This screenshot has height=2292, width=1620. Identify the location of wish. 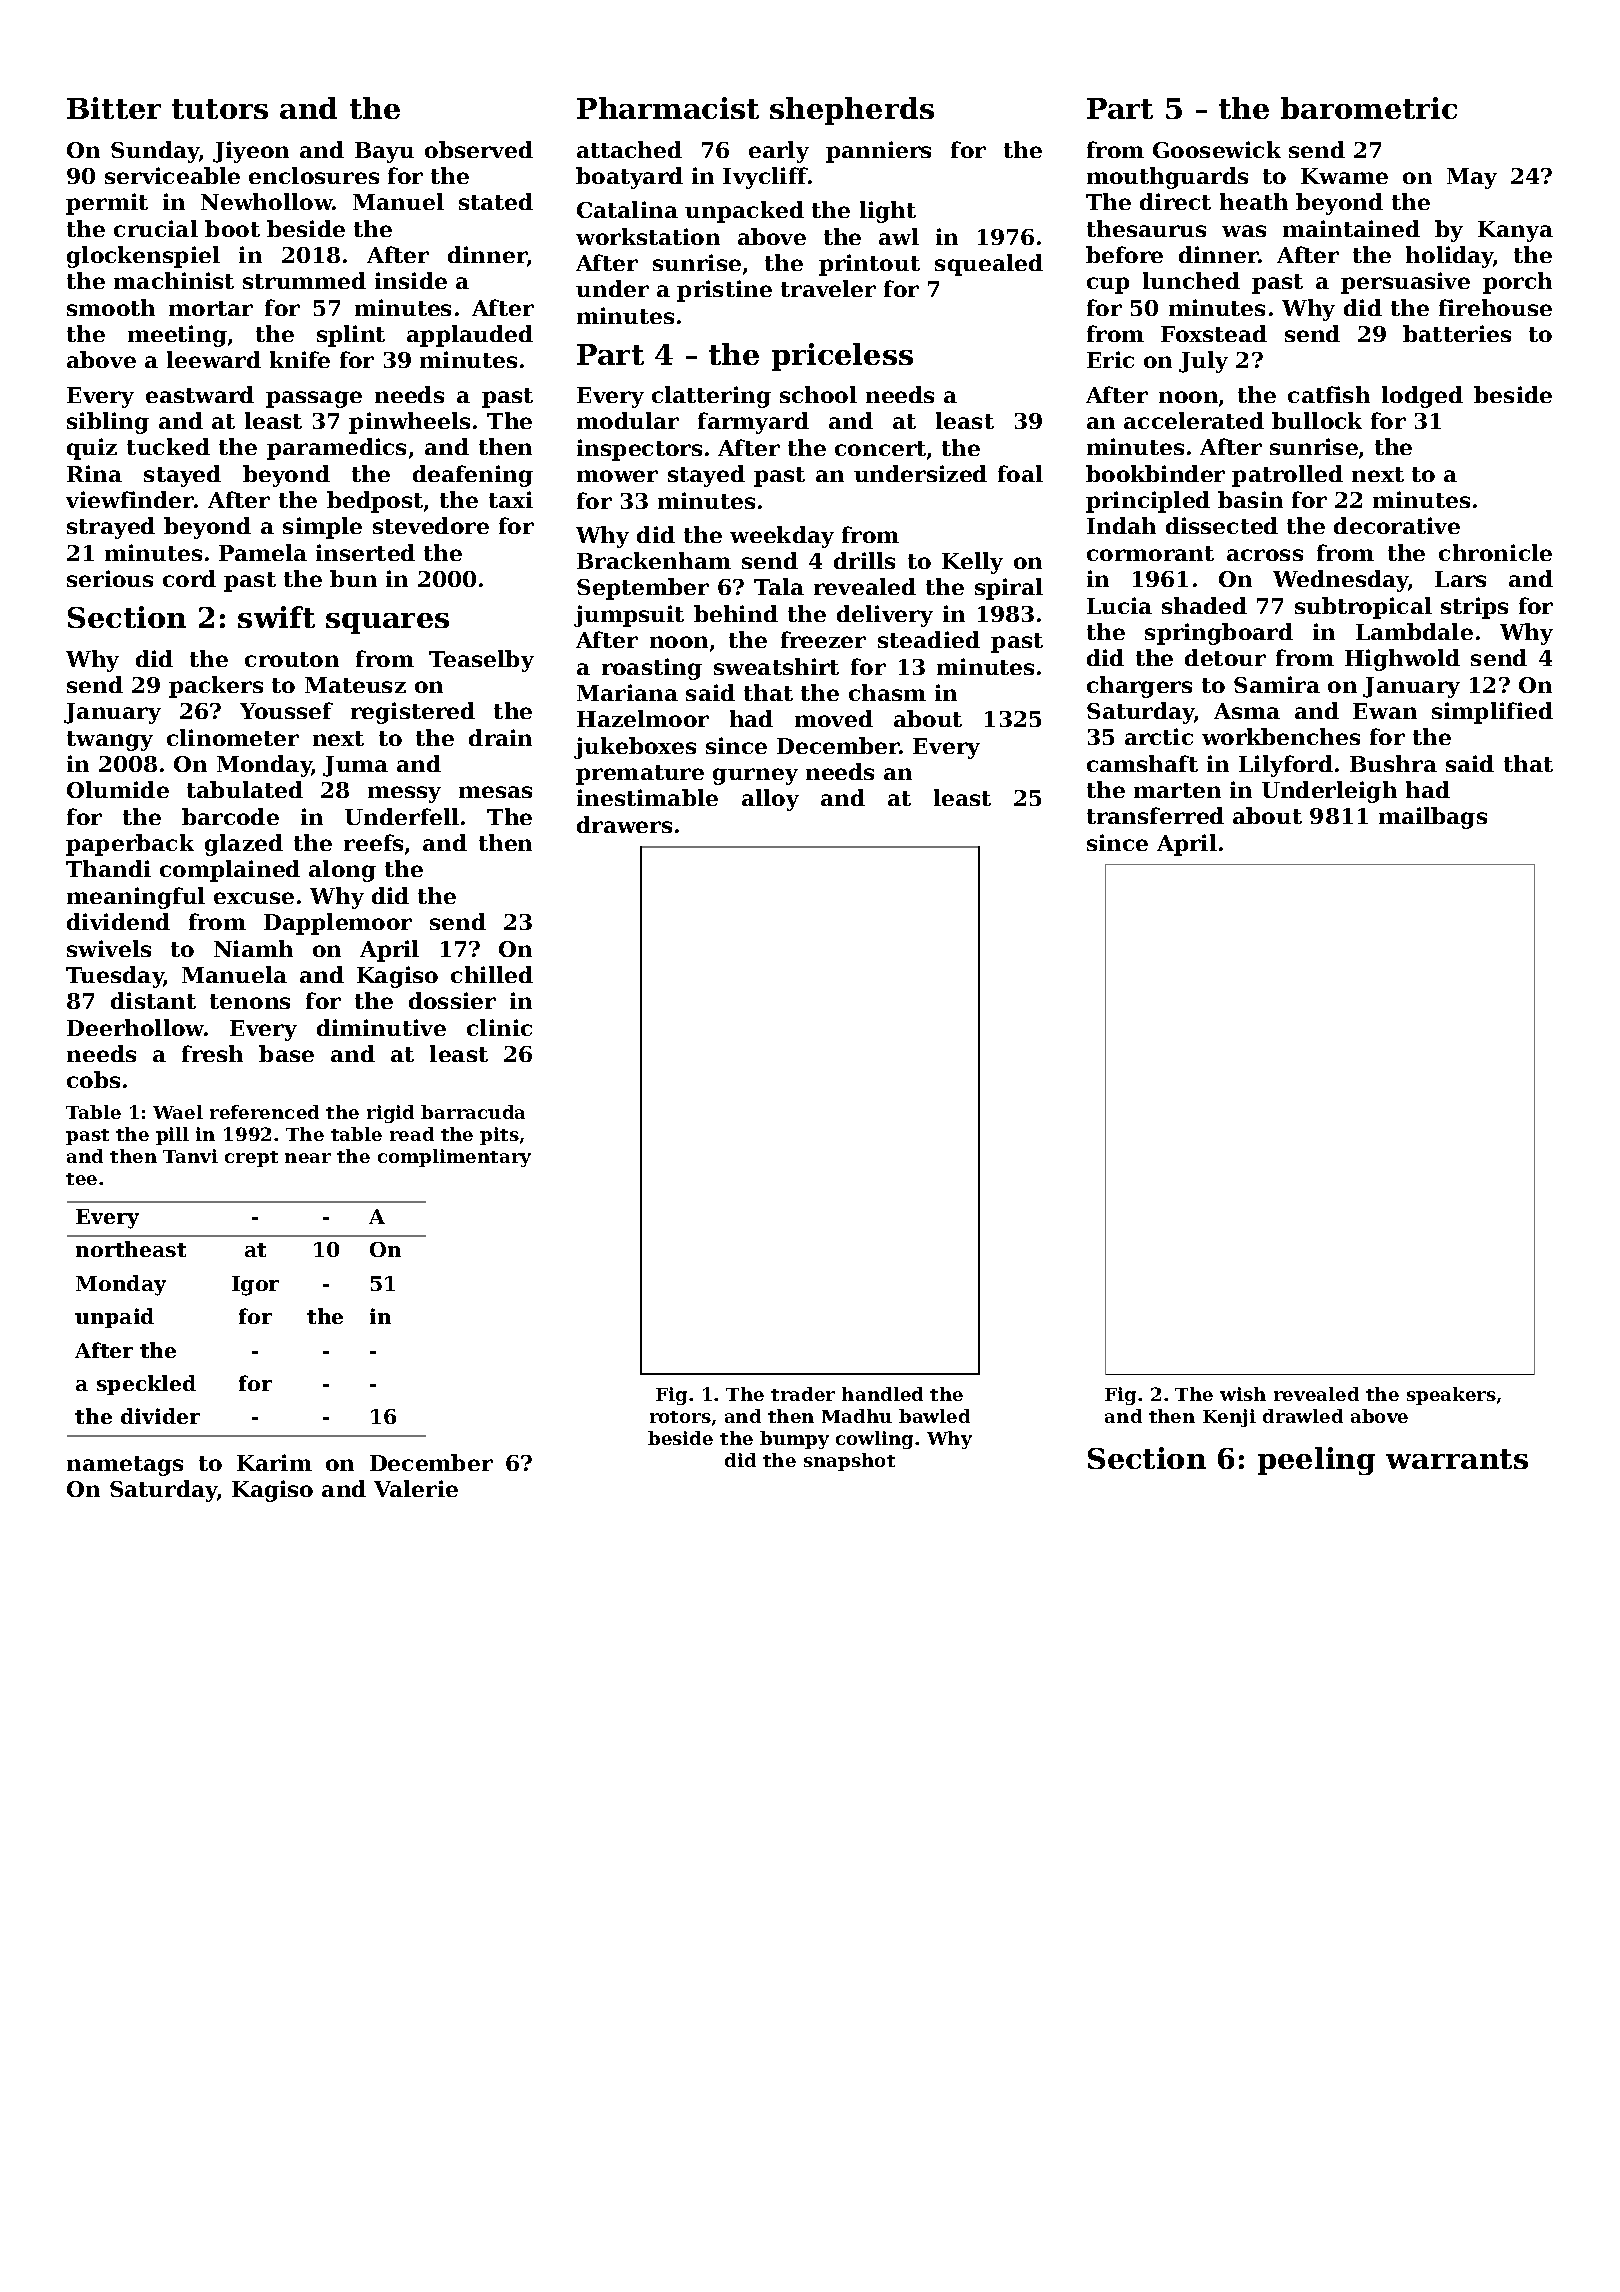
(1243, 1394).
